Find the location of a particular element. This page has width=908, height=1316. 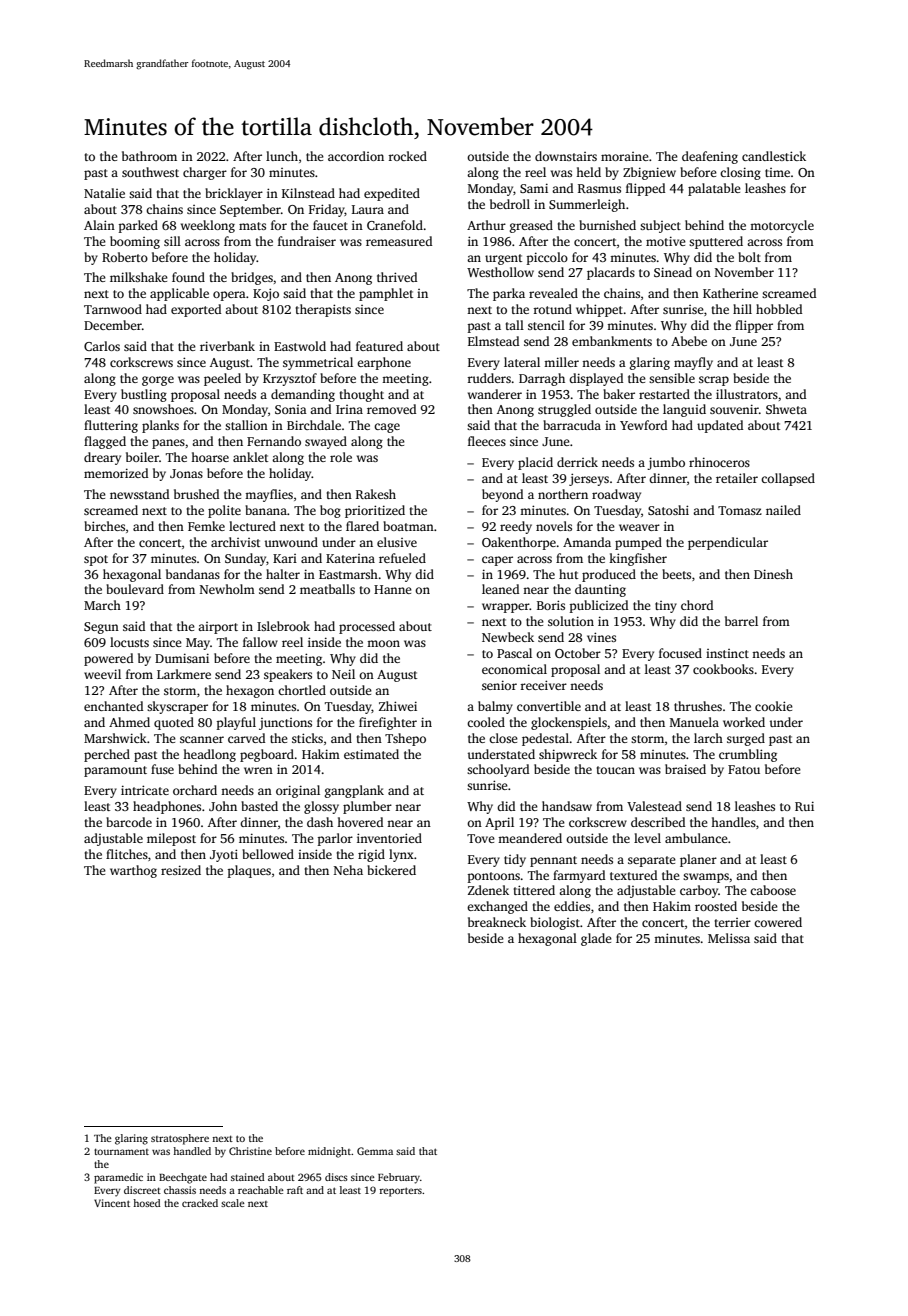

downstairs is located at coordinates (566, 156).
